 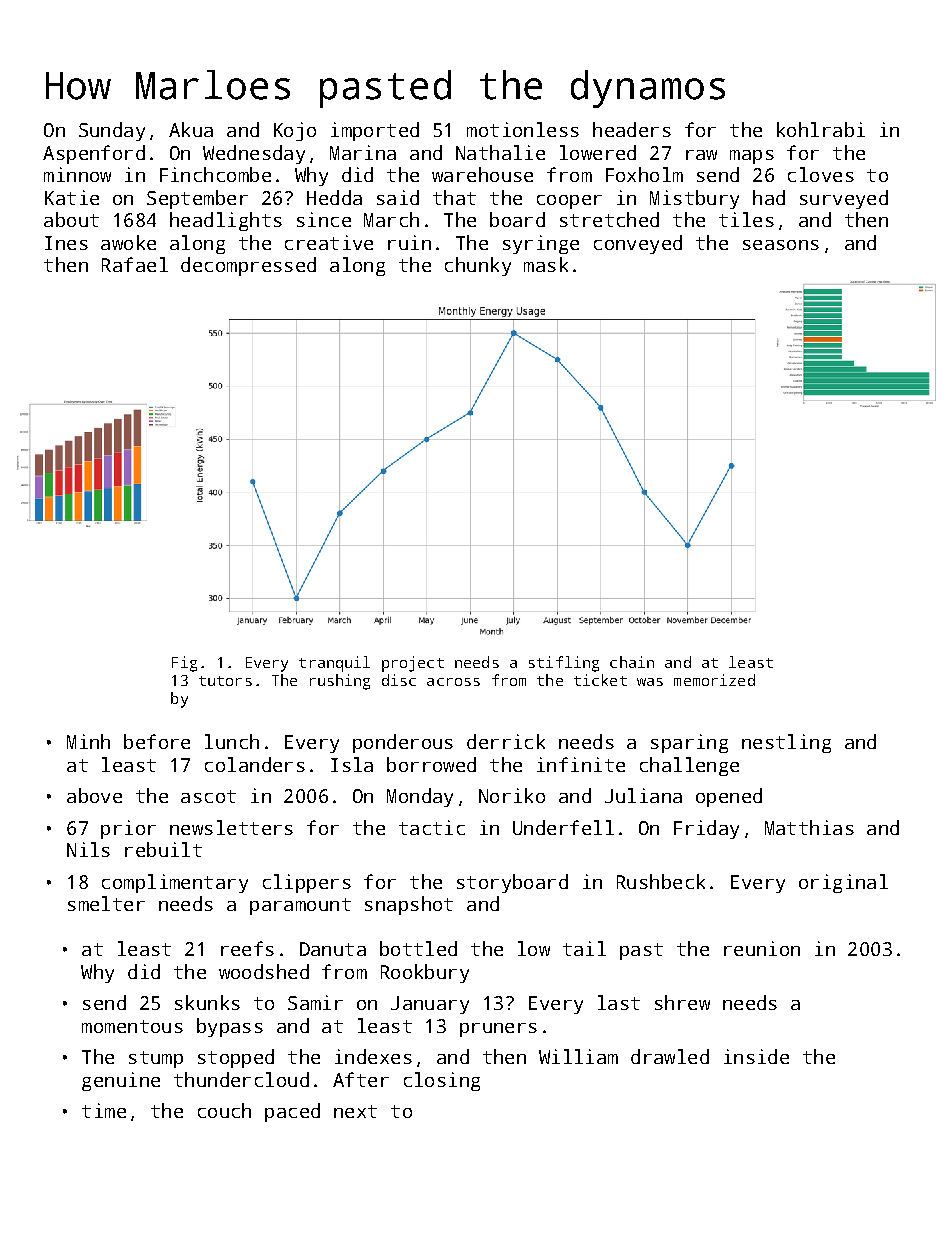 I want to click on nestling, so click(x=786, y=743).
